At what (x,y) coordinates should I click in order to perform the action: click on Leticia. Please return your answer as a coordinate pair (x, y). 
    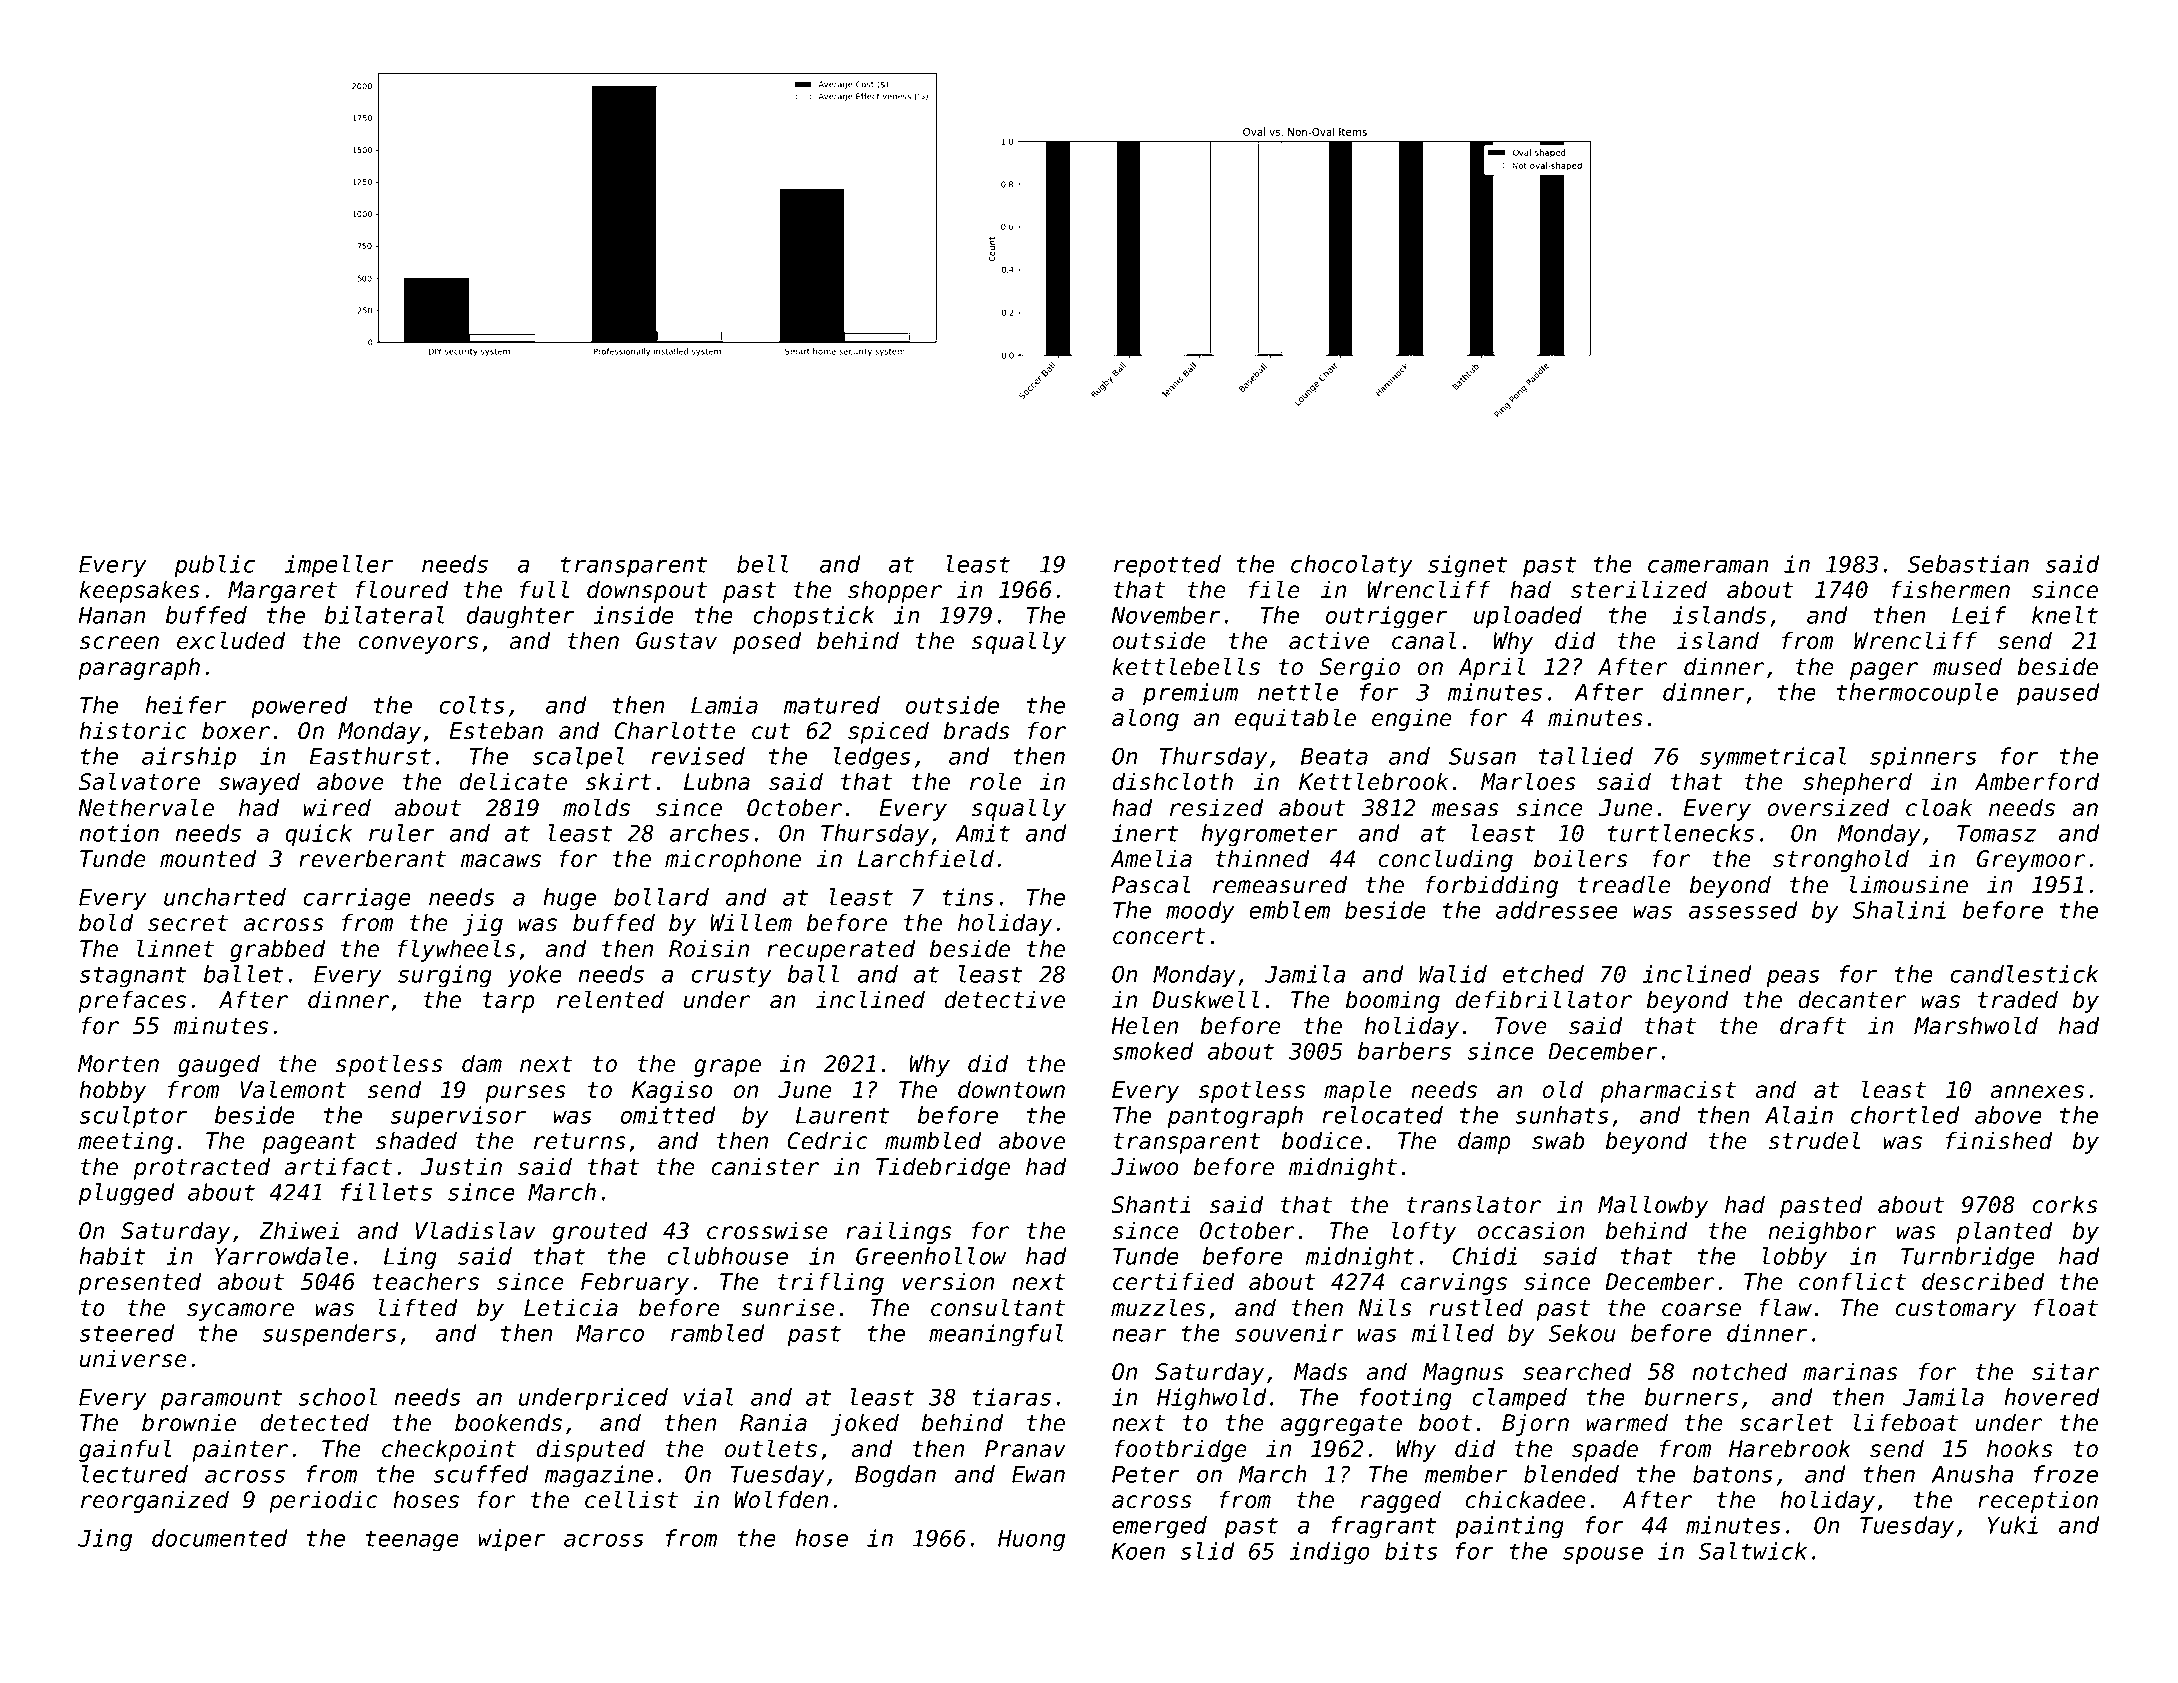
    Looking at the image, I should click on (571, 1307).
